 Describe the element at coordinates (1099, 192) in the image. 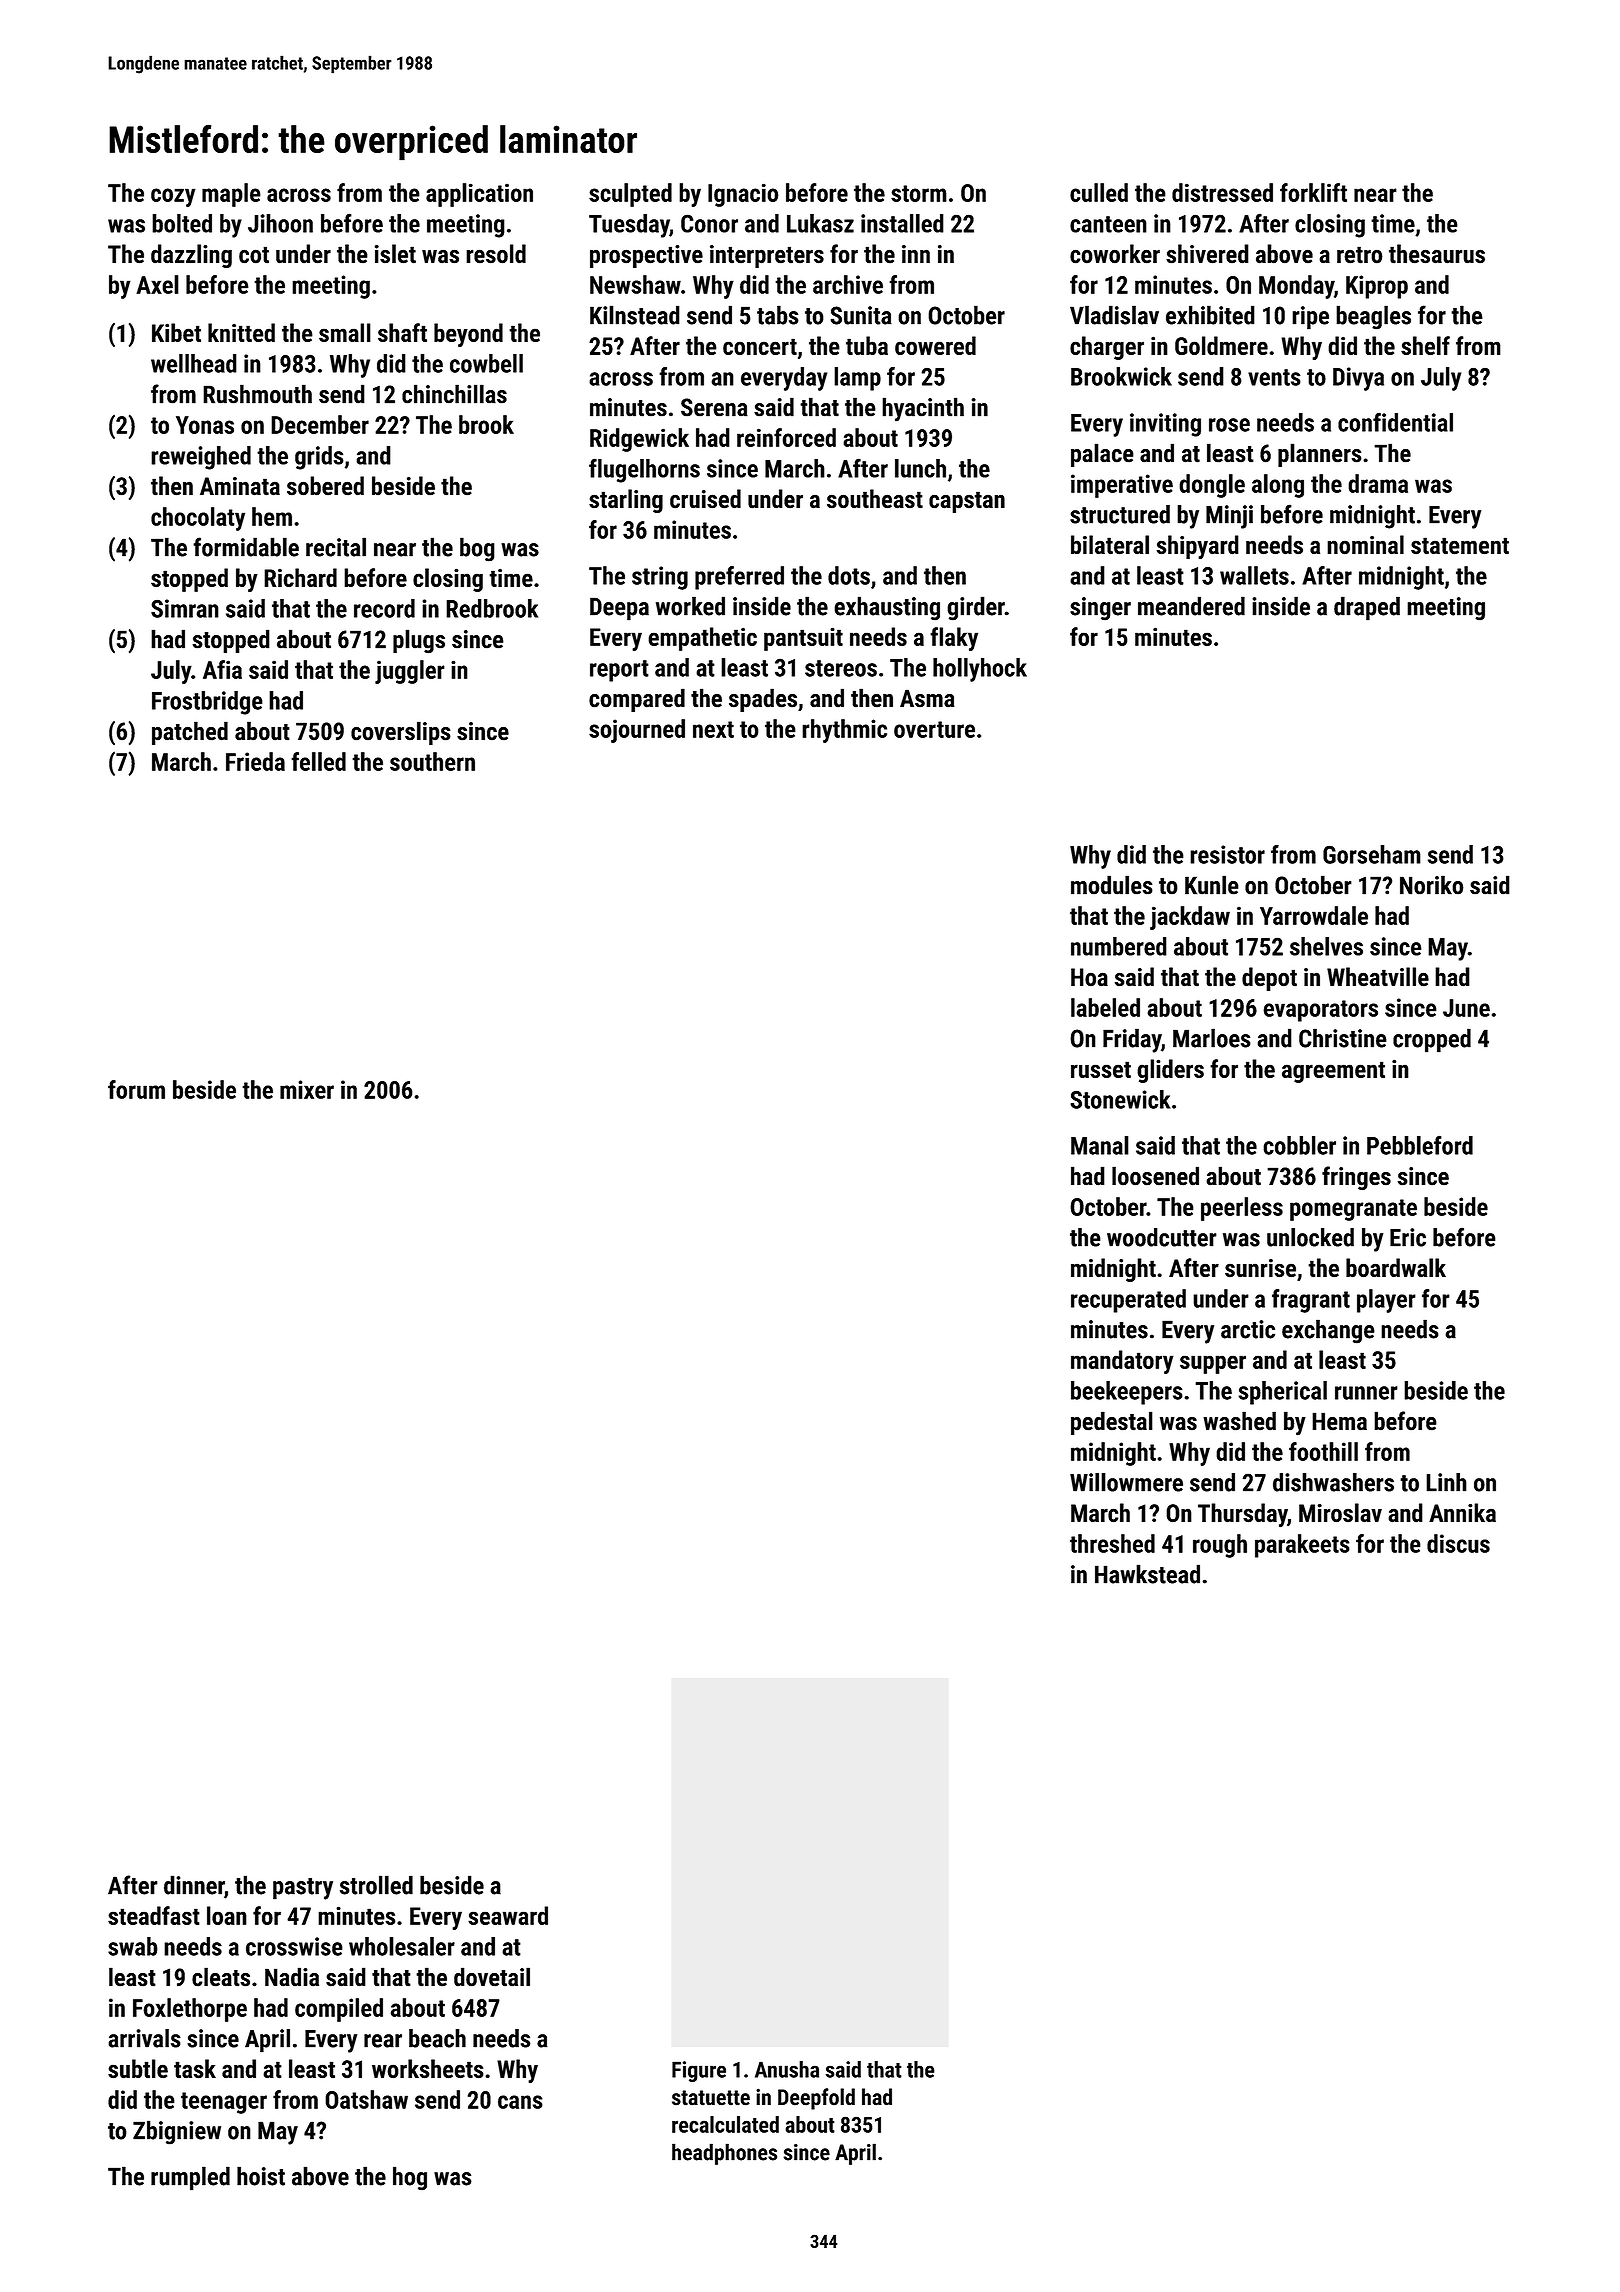

I see `culled` at that location.
